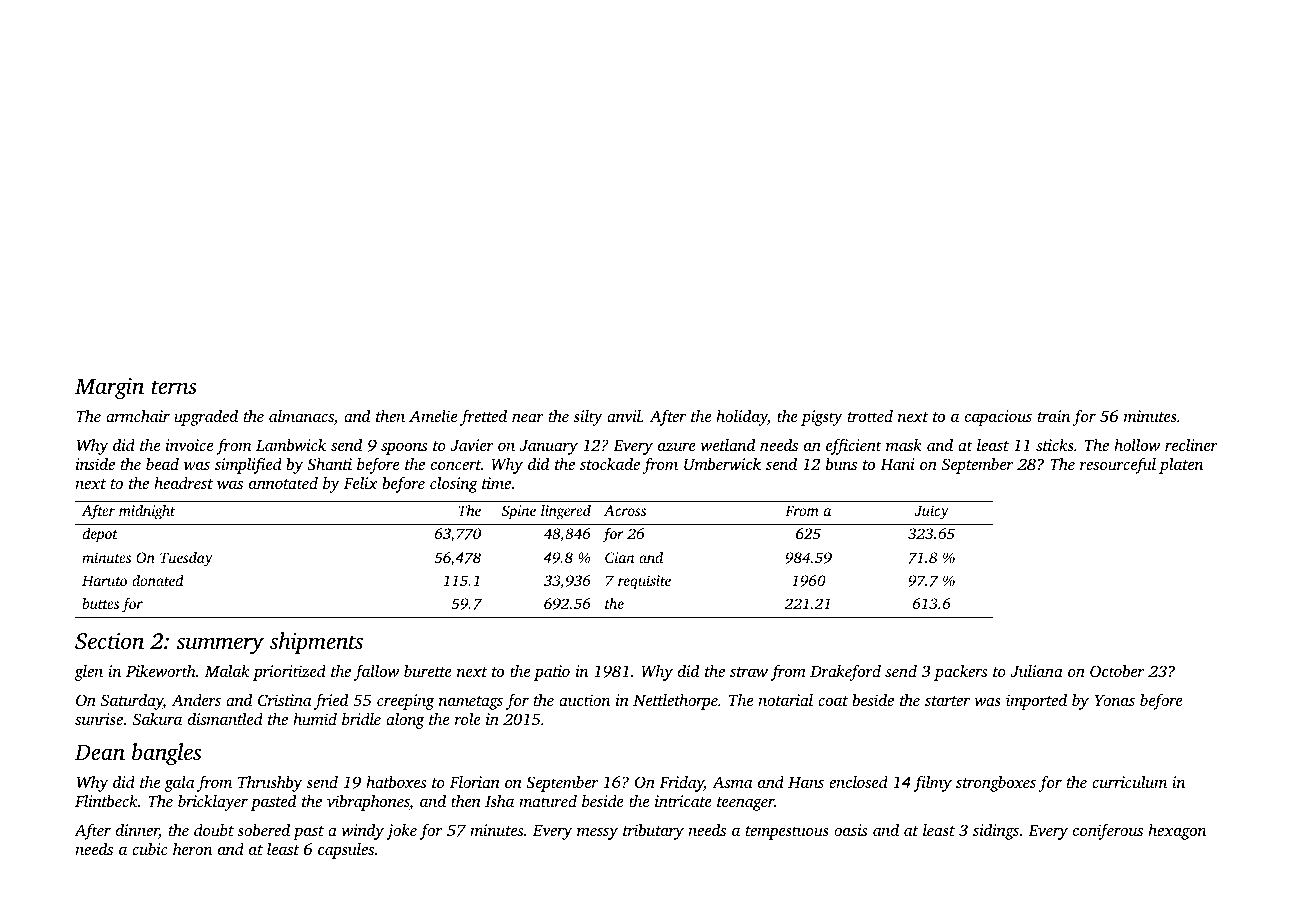  I want to click on train, so click(1054, 416).
